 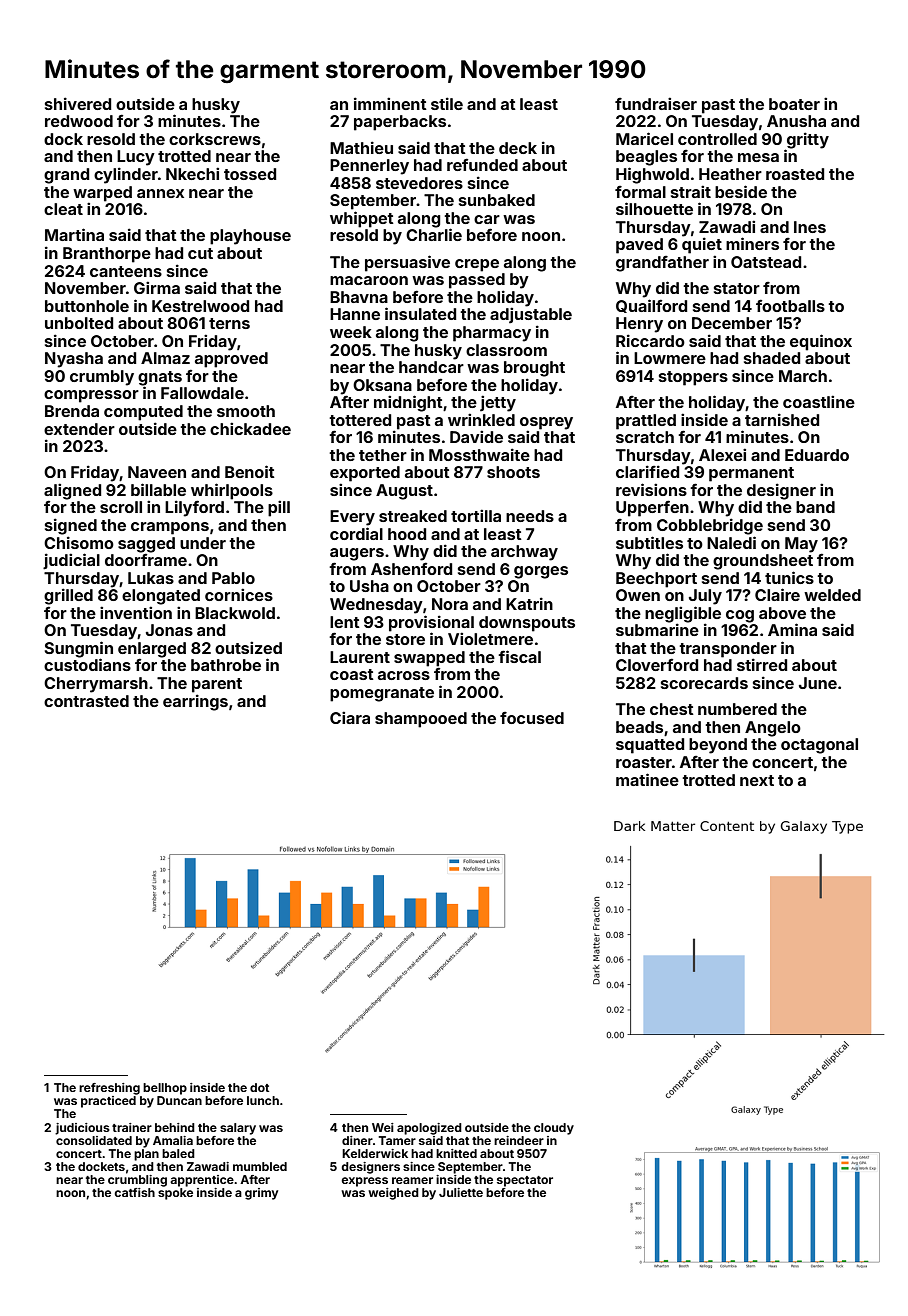 What do you see at coordinates (554, 1129) in the image?
I see `cloudy` at bounding box center [554, 1129].
